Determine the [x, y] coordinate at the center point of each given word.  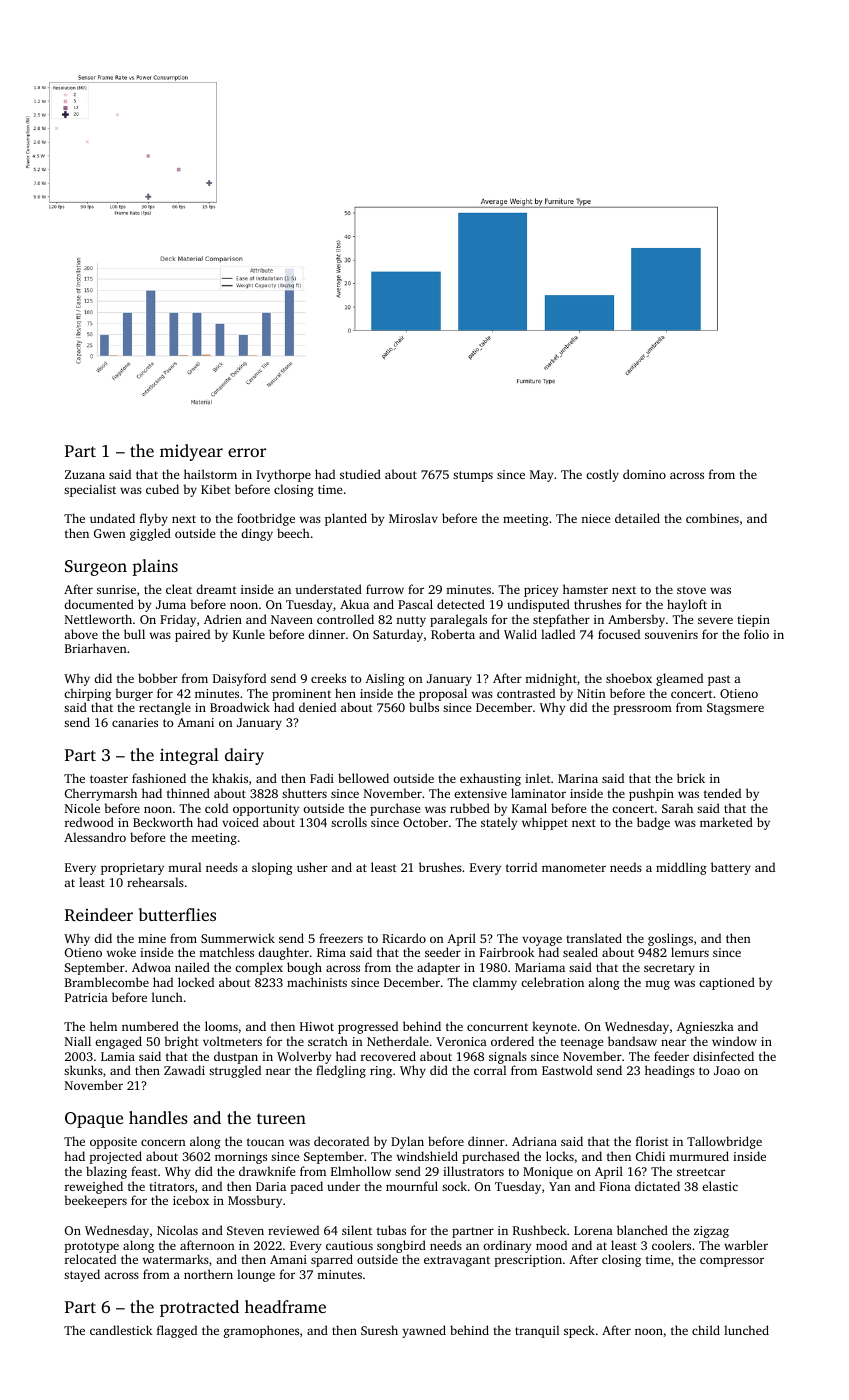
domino [644, 474]
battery [731, 868]
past [719, 680]
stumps [473, 476]
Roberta [453, 634]
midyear [191, 452]
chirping [87, 694]
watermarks [176, 1259]
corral [490, 1070]
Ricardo [404, 938]
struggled [235, 1071]
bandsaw [632, 1041]
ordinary [507, 1246]
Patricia [86, 997]
